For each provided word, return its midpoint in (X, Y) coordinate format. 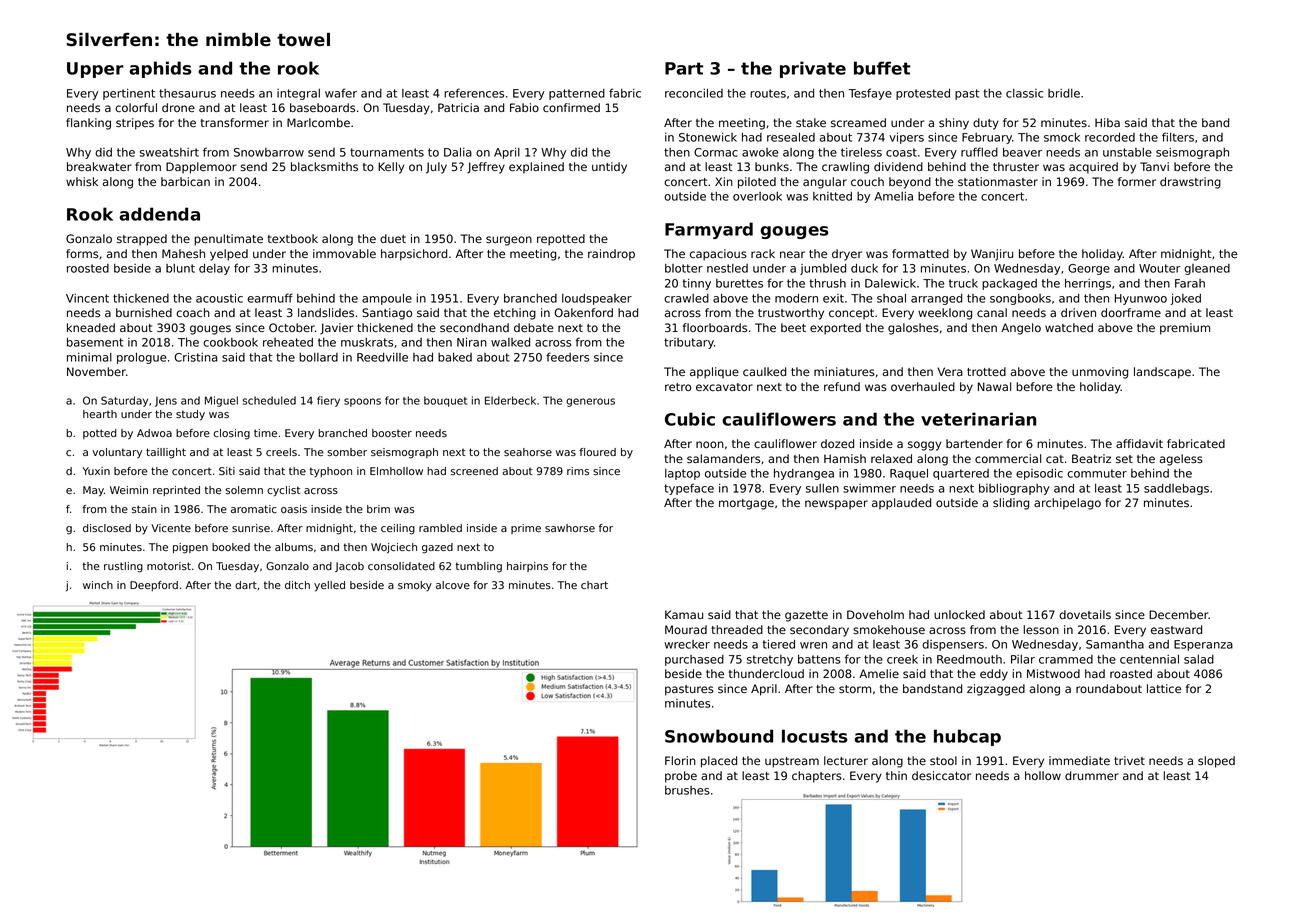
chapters (817, 777)
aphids (160, 69)
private (813, 69)
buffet (882, 68)
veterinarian (978, 419)
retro (678, 387)
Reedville (382, 357)
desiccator (941, 775)
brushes (687, 790)
